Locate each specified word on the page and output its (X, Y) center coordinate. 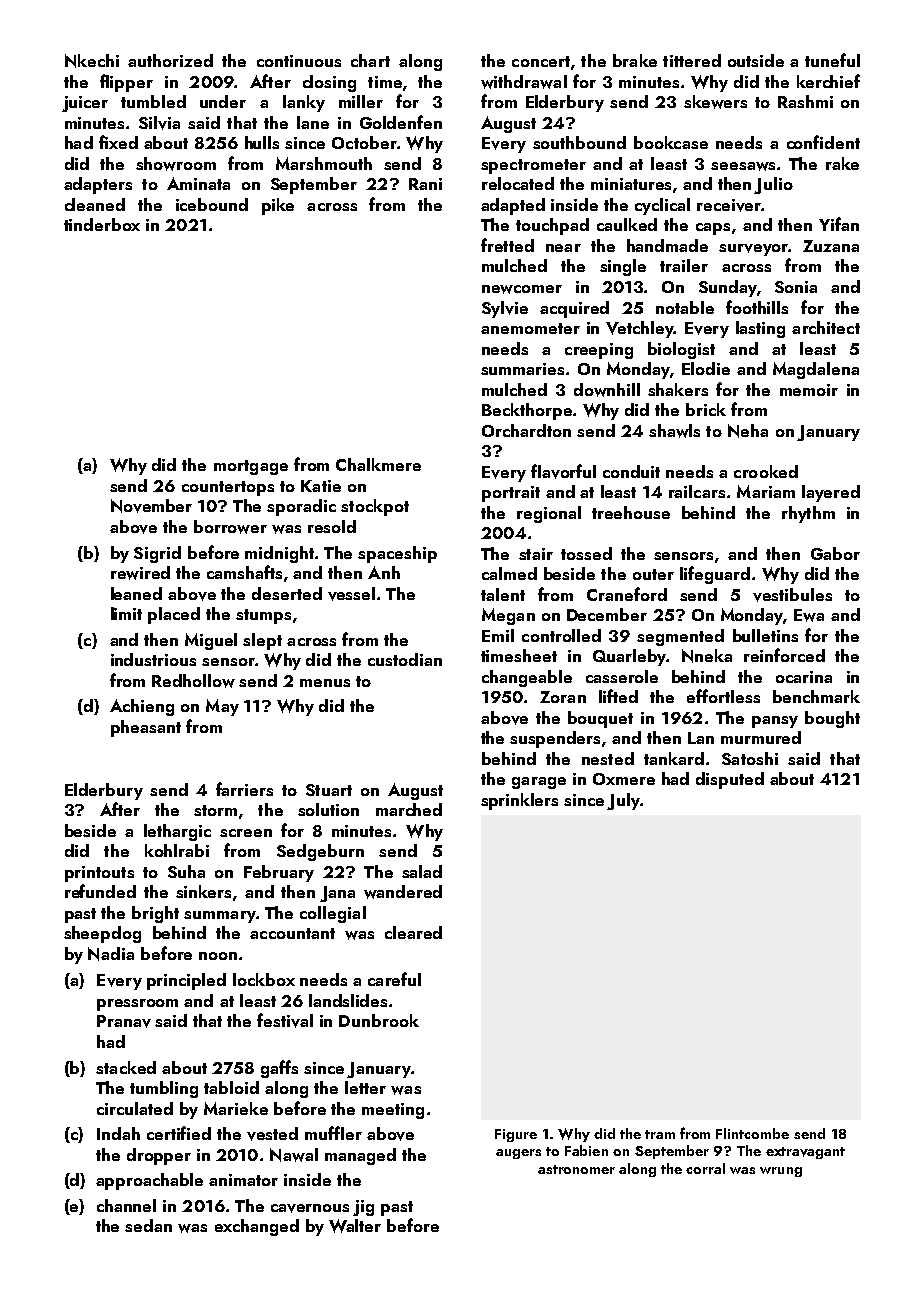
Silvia (159, 123)
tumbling (164, 1089)
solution (328, 809)
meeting (393, 1111)
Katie (321, 486)
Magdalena (816, 370)
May (222, 707)
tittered (692, 60)
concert (541, 61)
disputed (730, 780)
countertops (228, 488)
